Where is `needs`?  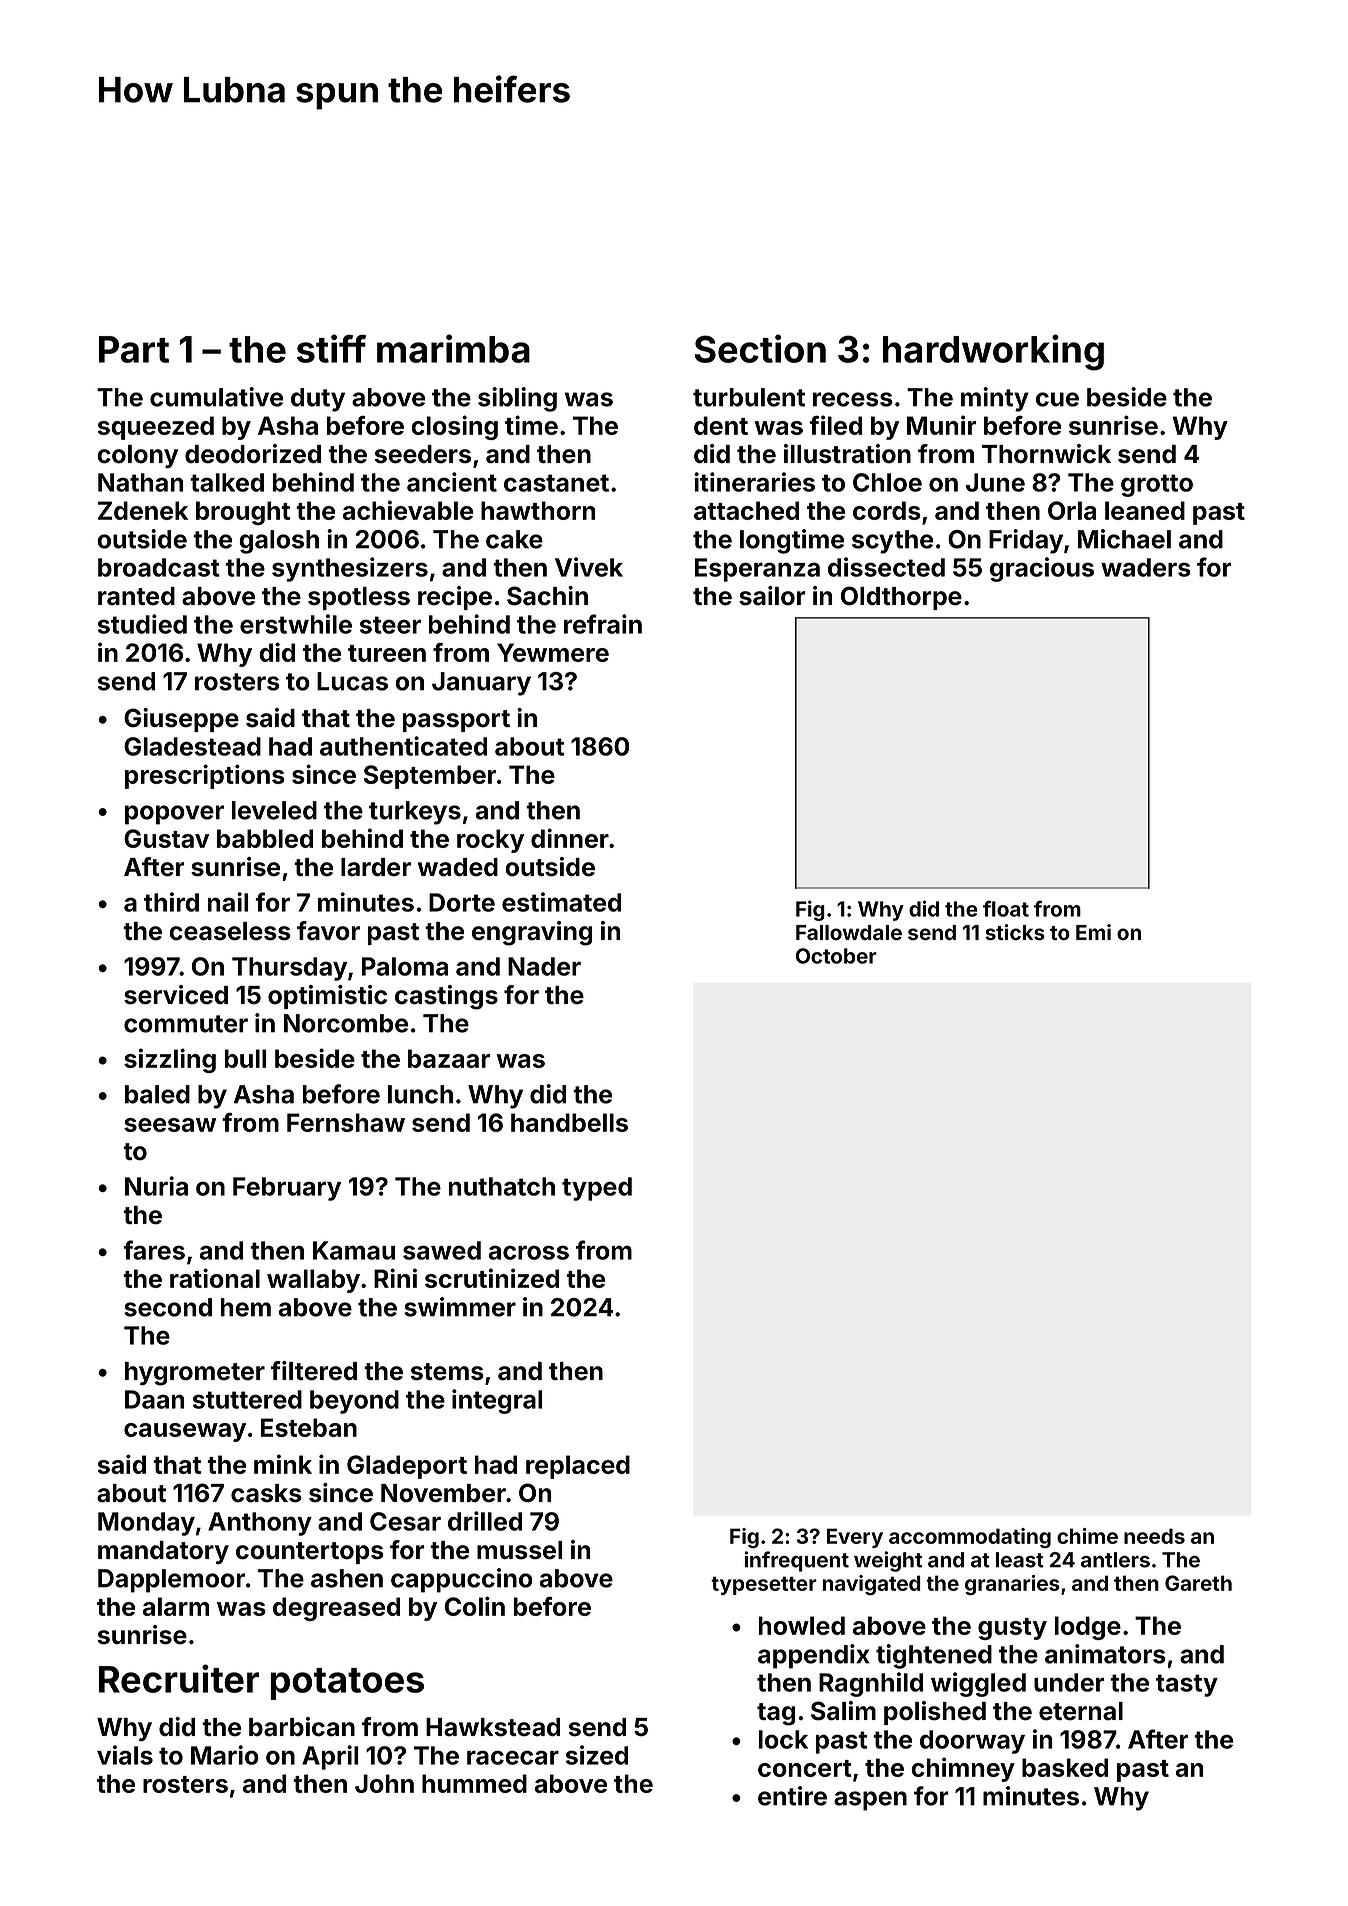 needs is located at coordinates (1154, 1536).
